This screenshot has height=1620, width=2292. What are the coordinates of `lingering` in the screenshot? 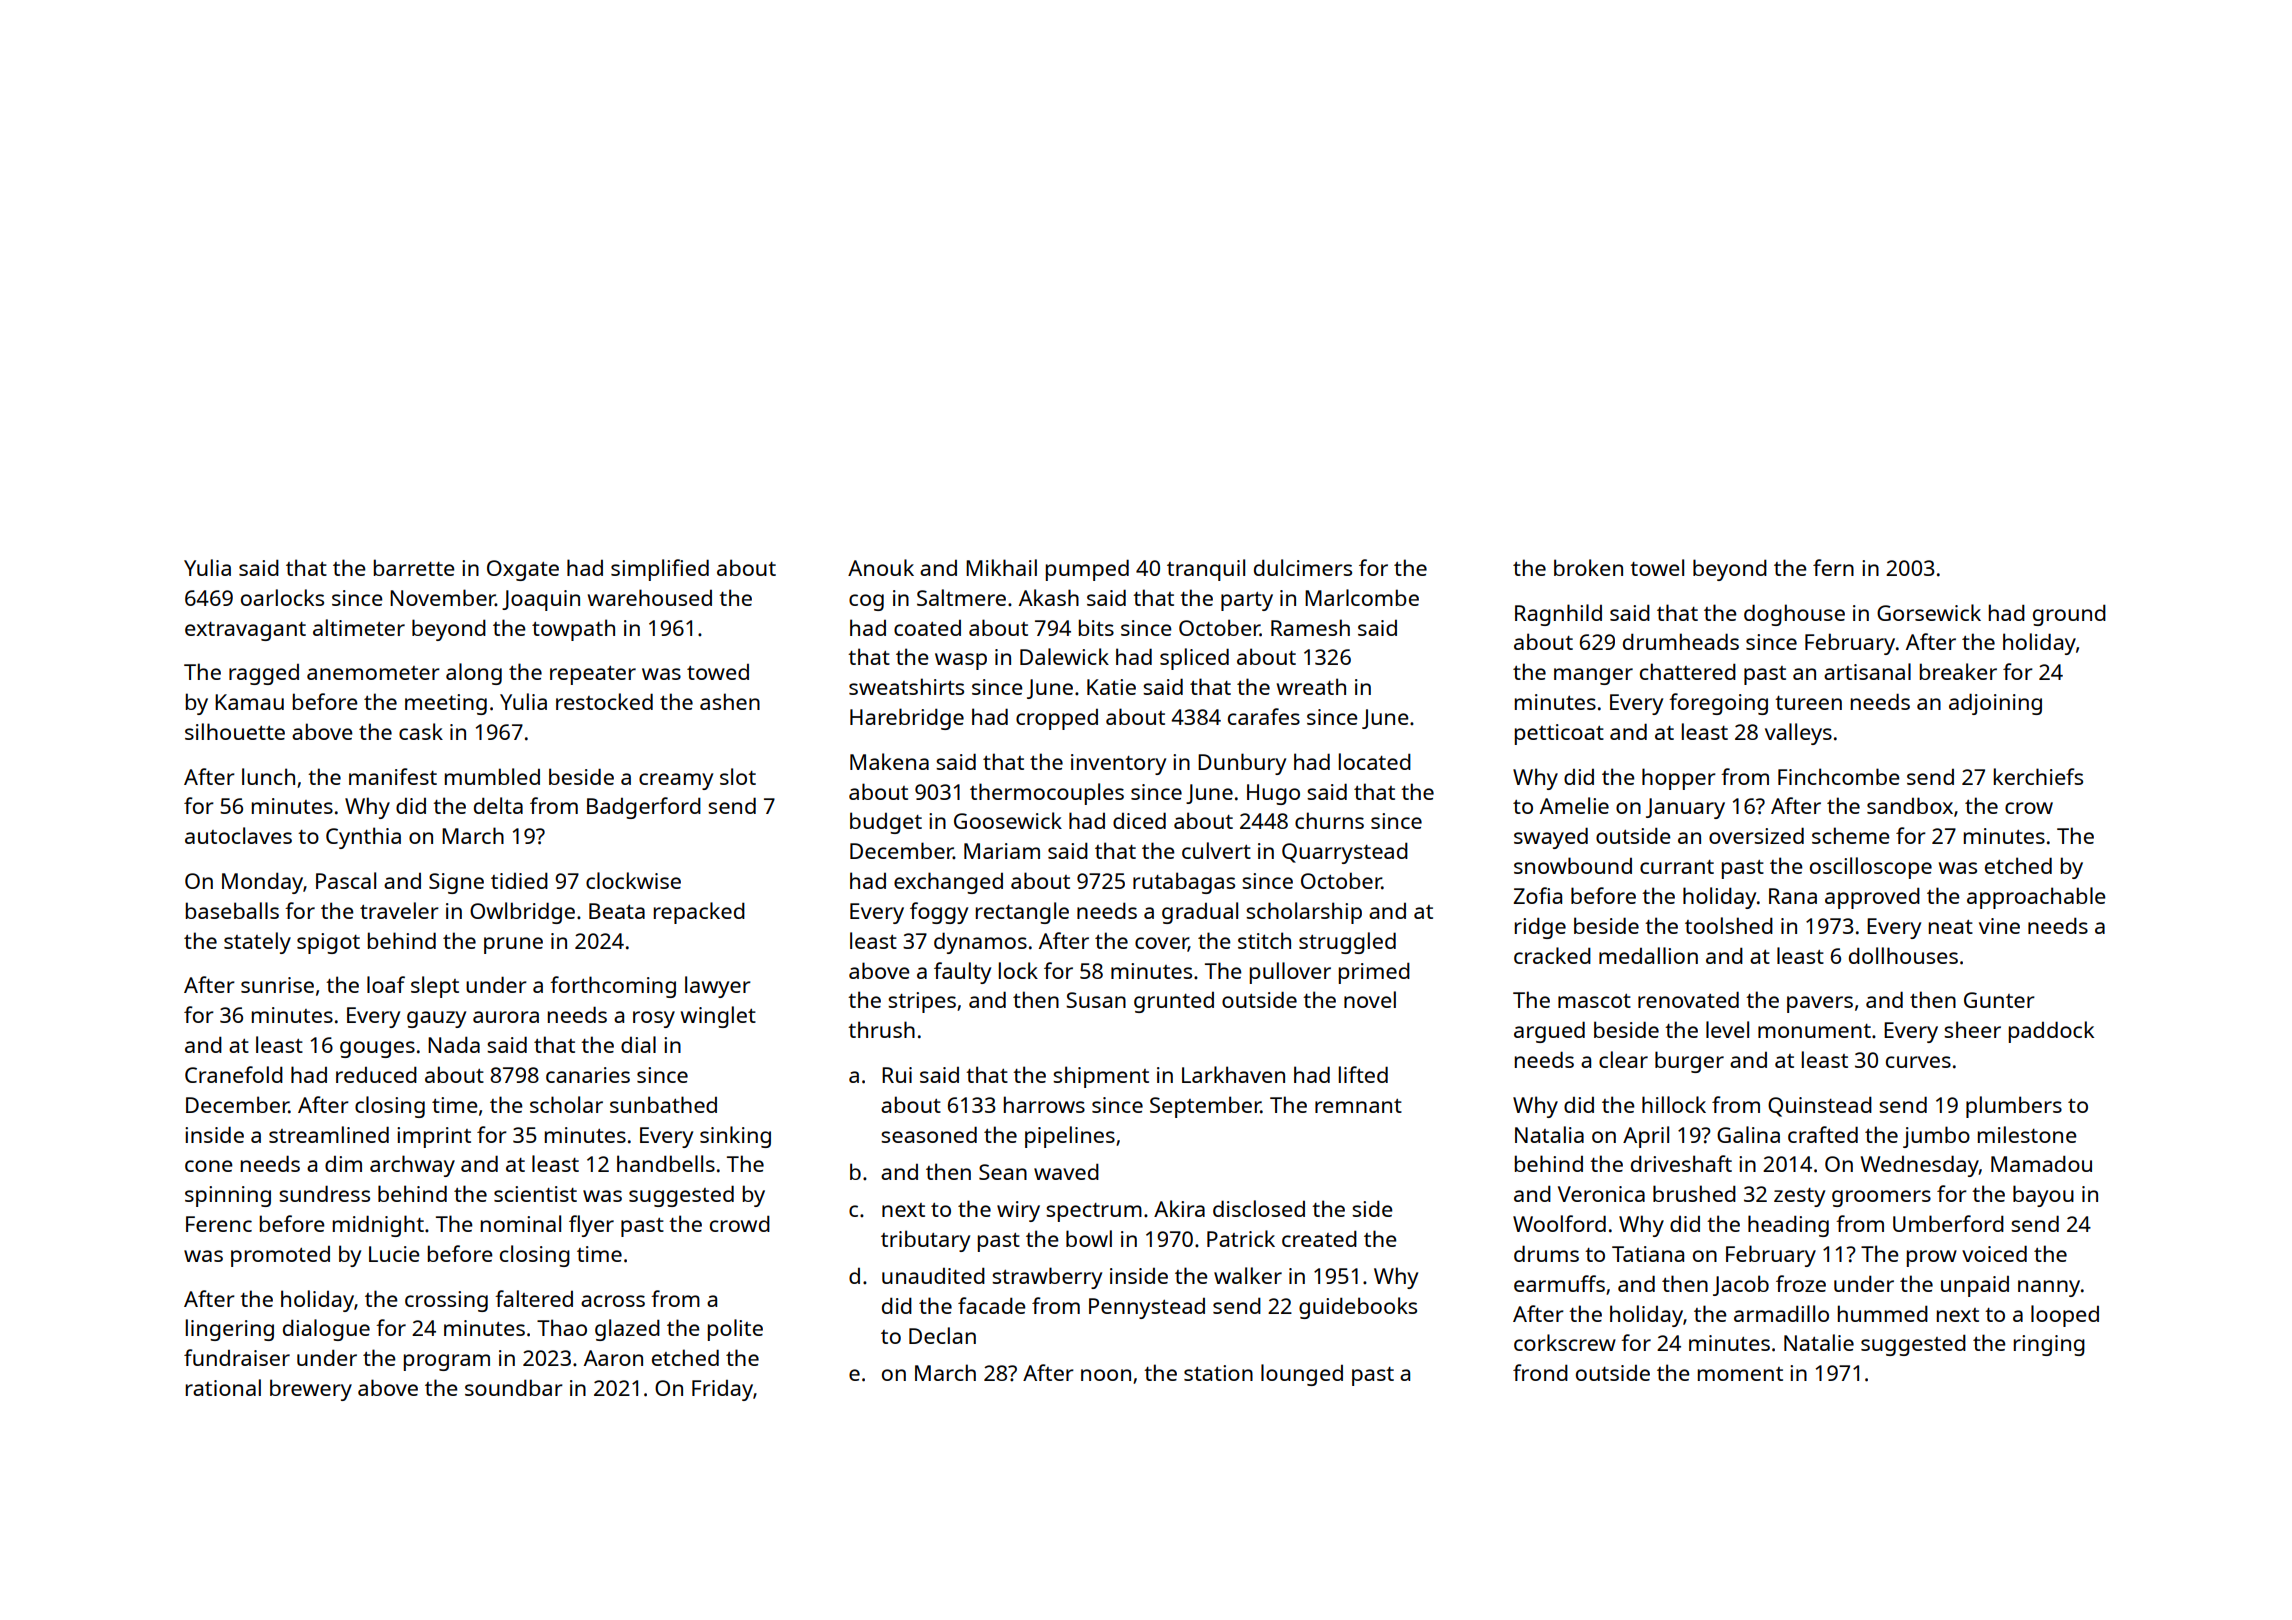 It's located at (230, 1330).
